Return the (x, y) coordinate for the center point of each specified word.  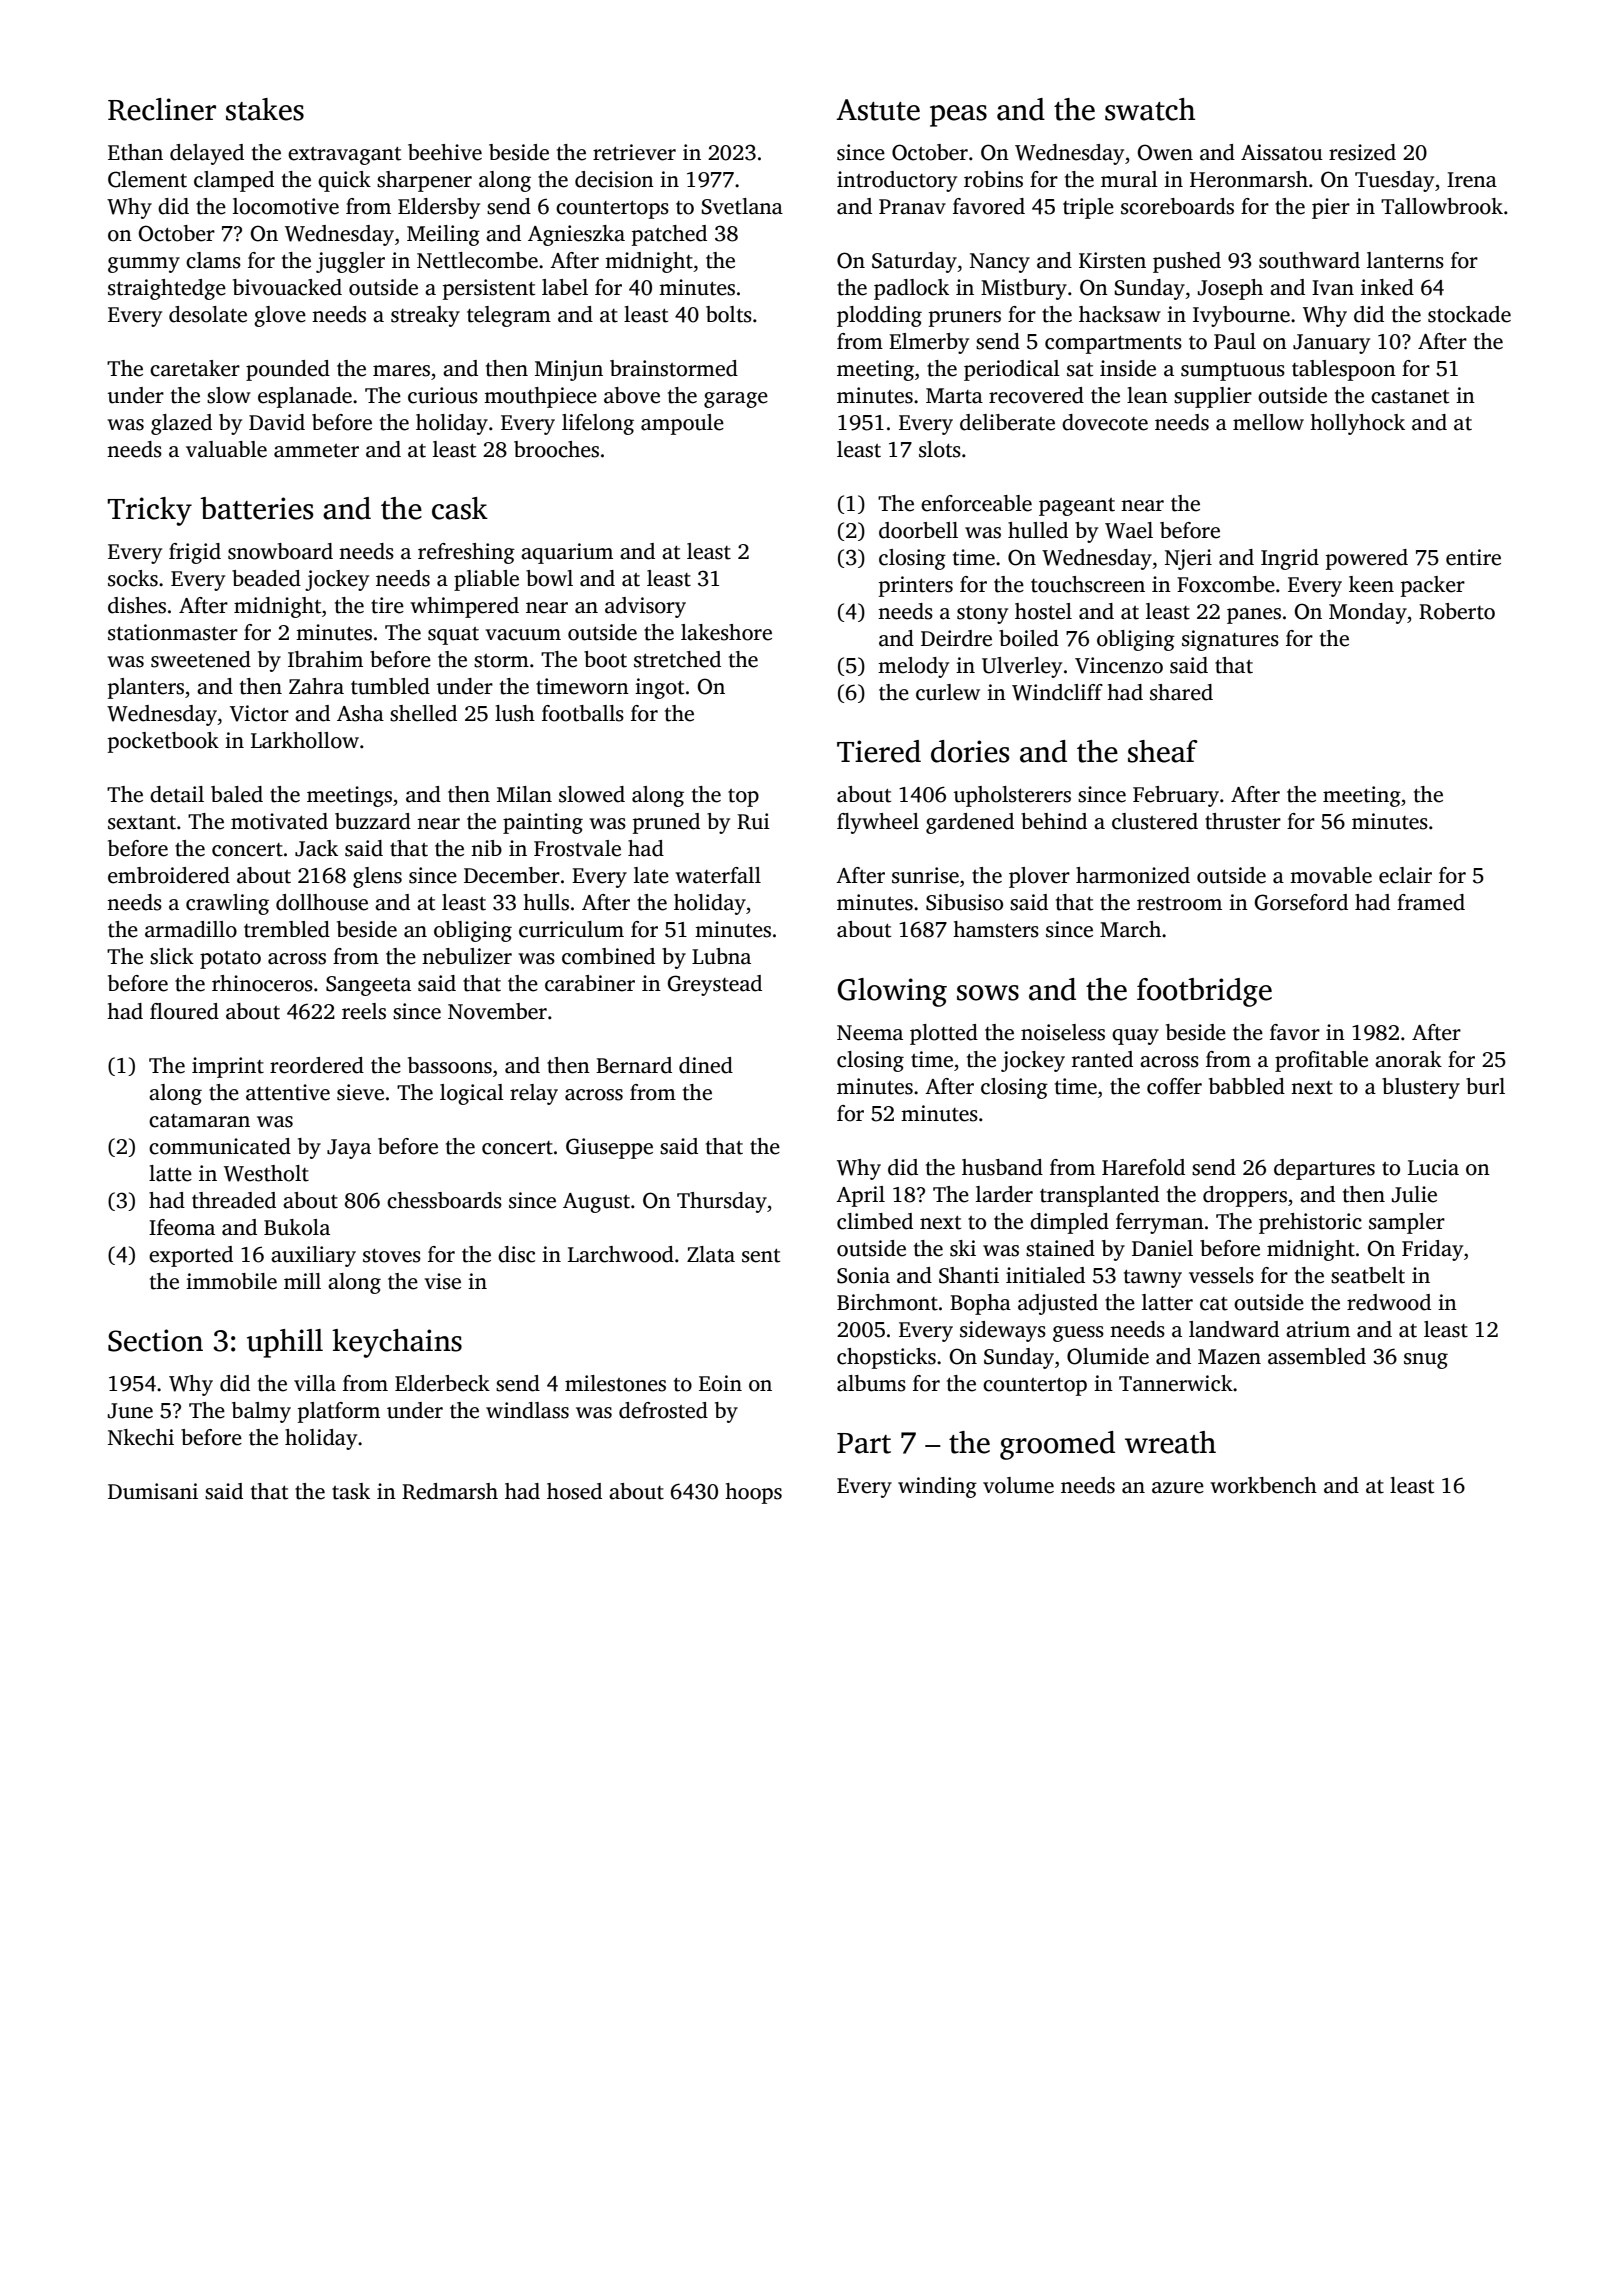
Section (155, 1340)
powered (1367, 559)
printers (916, 586)
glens (377, 877)
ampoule (682, 424)
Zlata (711, 1254)
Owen (1165, 152)
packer (1433, 586)
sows (988, 993)
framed (1431, 902)
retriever (634, 152)
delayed (207, 154)
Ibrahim (325, 659)
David (277, 422)
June (130, 1411)
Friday (1432, 1250)
